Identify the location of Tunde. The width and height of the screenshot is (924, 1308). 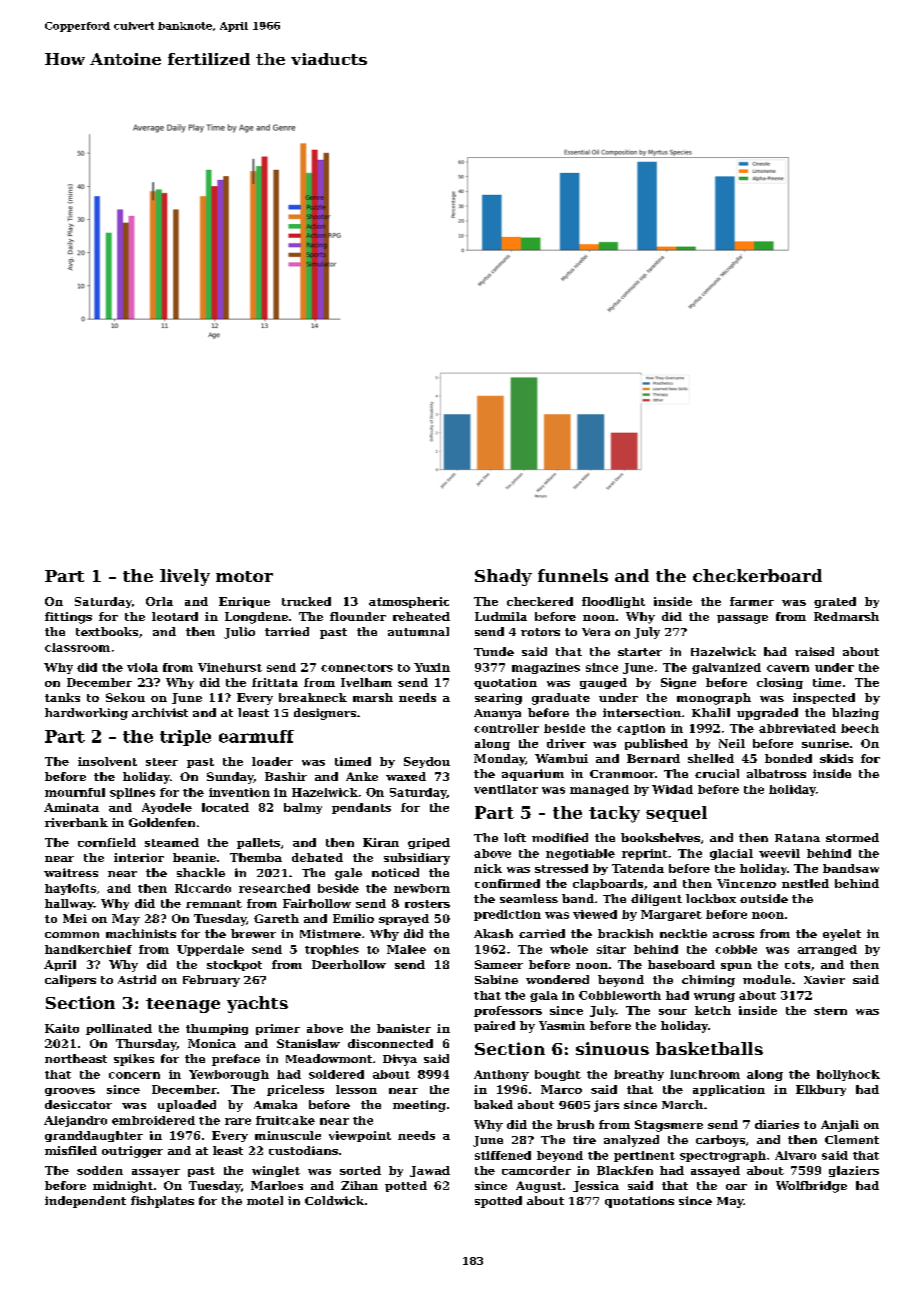
(494, 651).
